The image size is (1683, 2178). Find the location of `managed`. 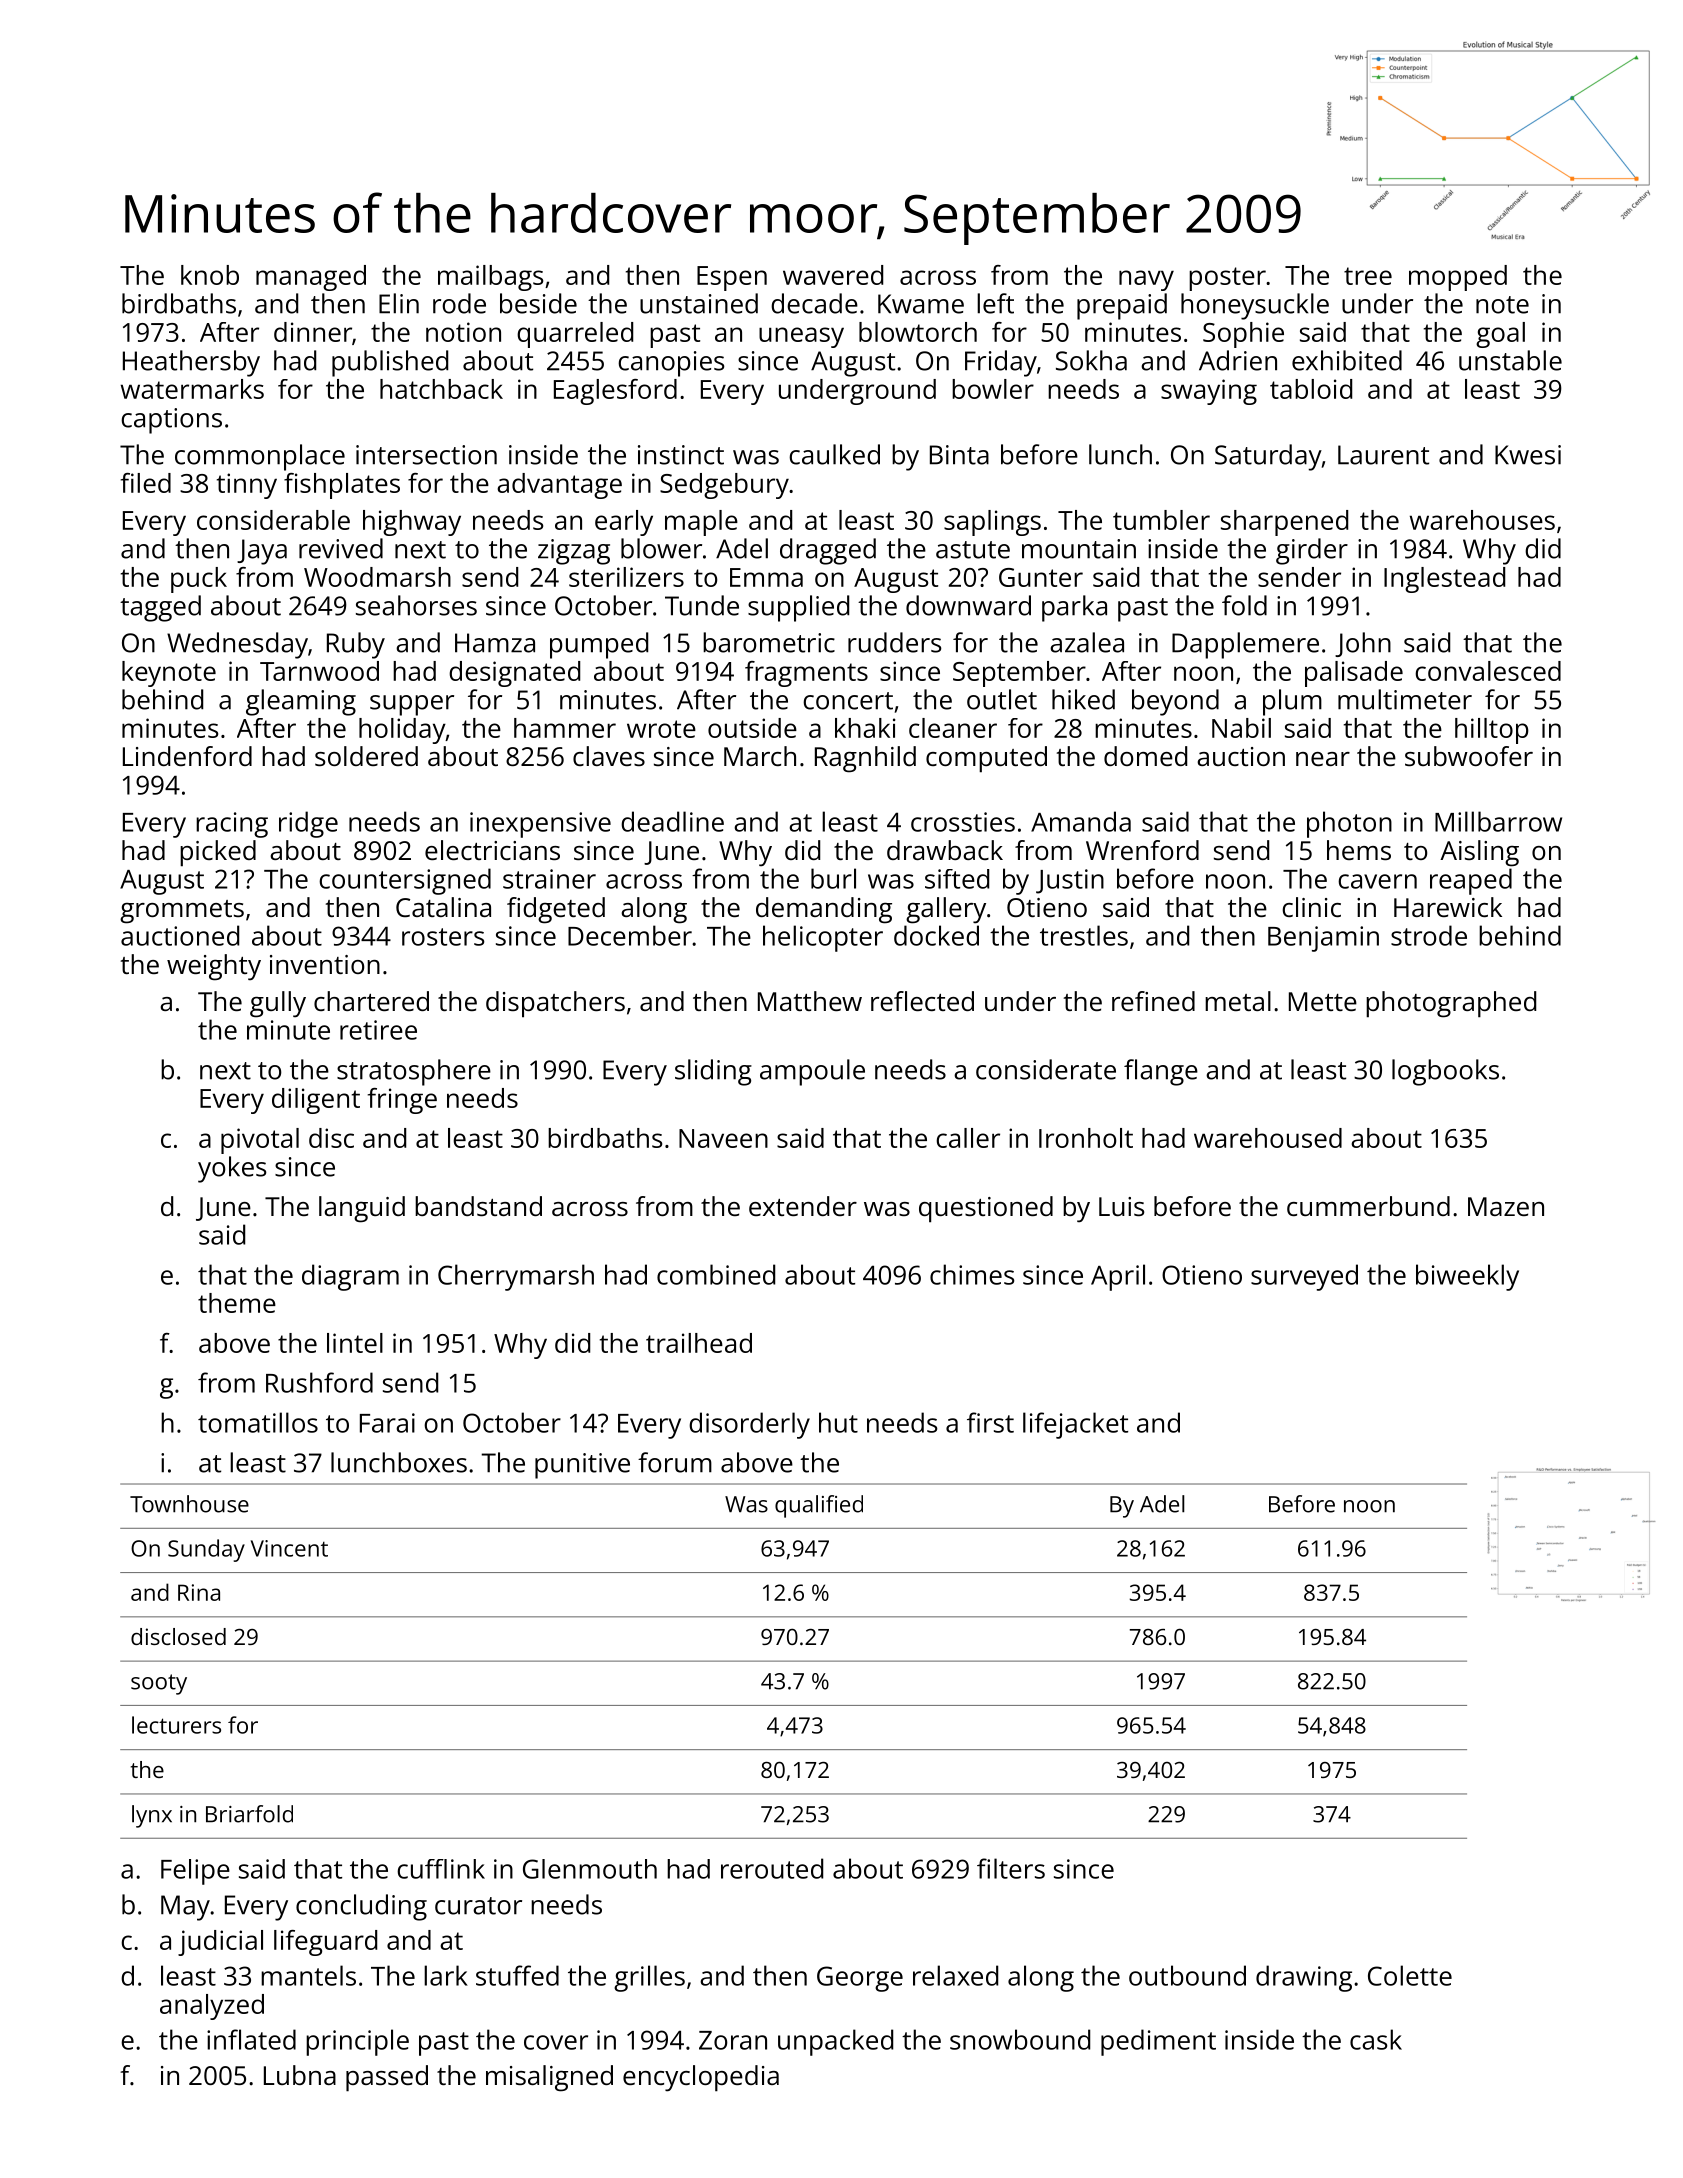

managed is located at coordinates (311, 278).
